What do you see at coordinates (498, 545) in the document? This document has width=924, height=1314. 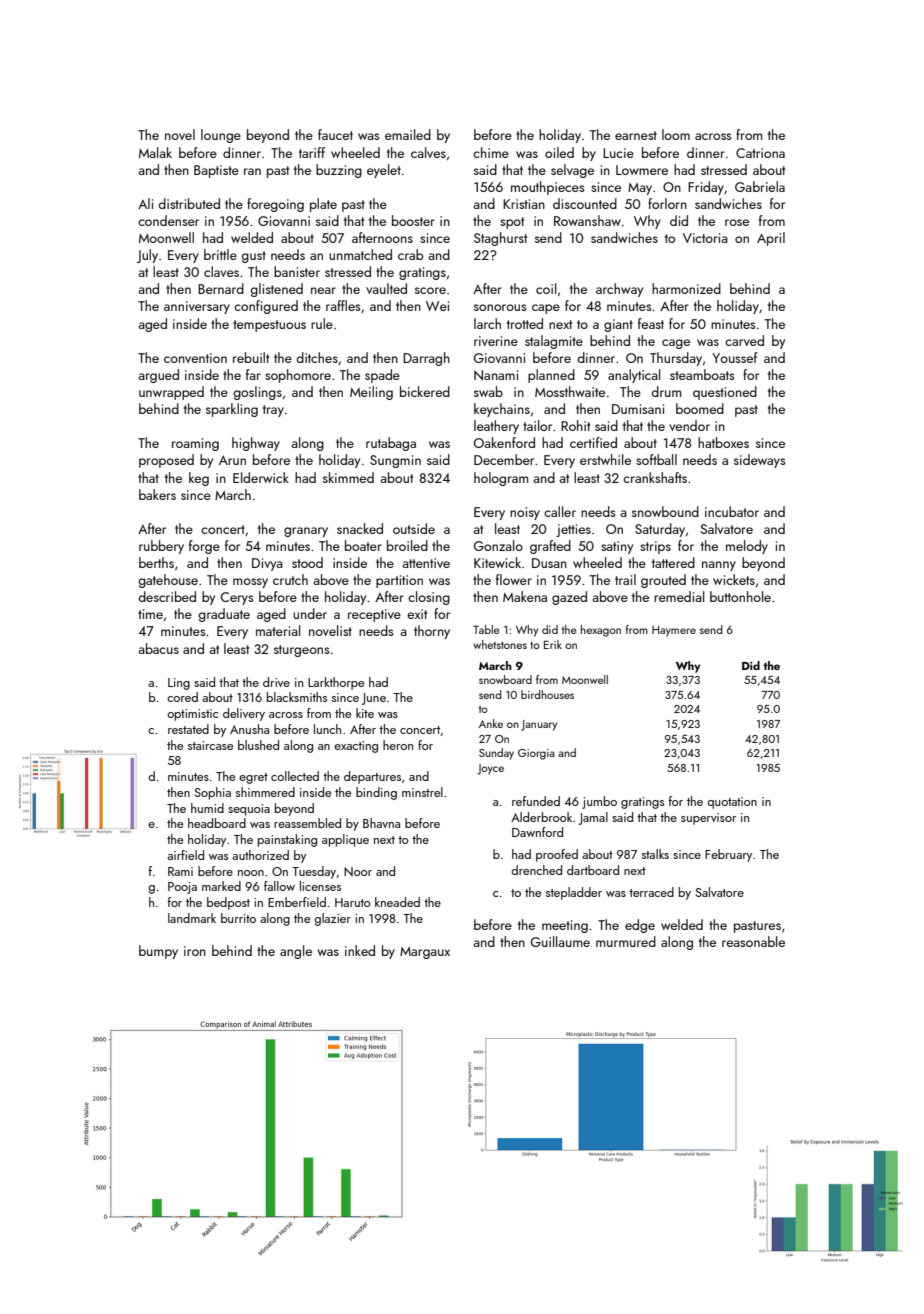 I see `Gonzalo` at bounding box center [498, 545].
